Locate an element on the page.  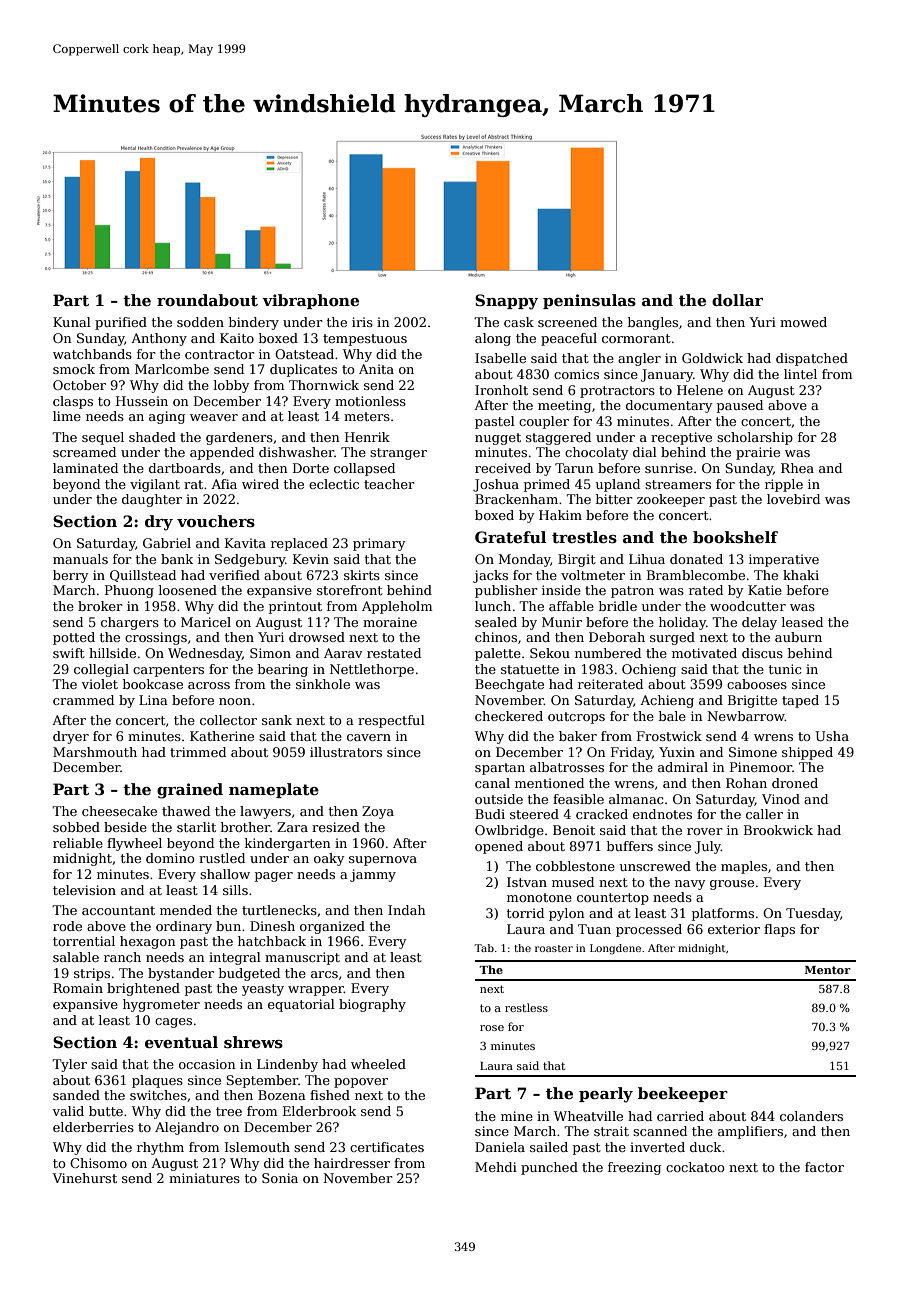
shrews is located at coordinates (253, 1042).
